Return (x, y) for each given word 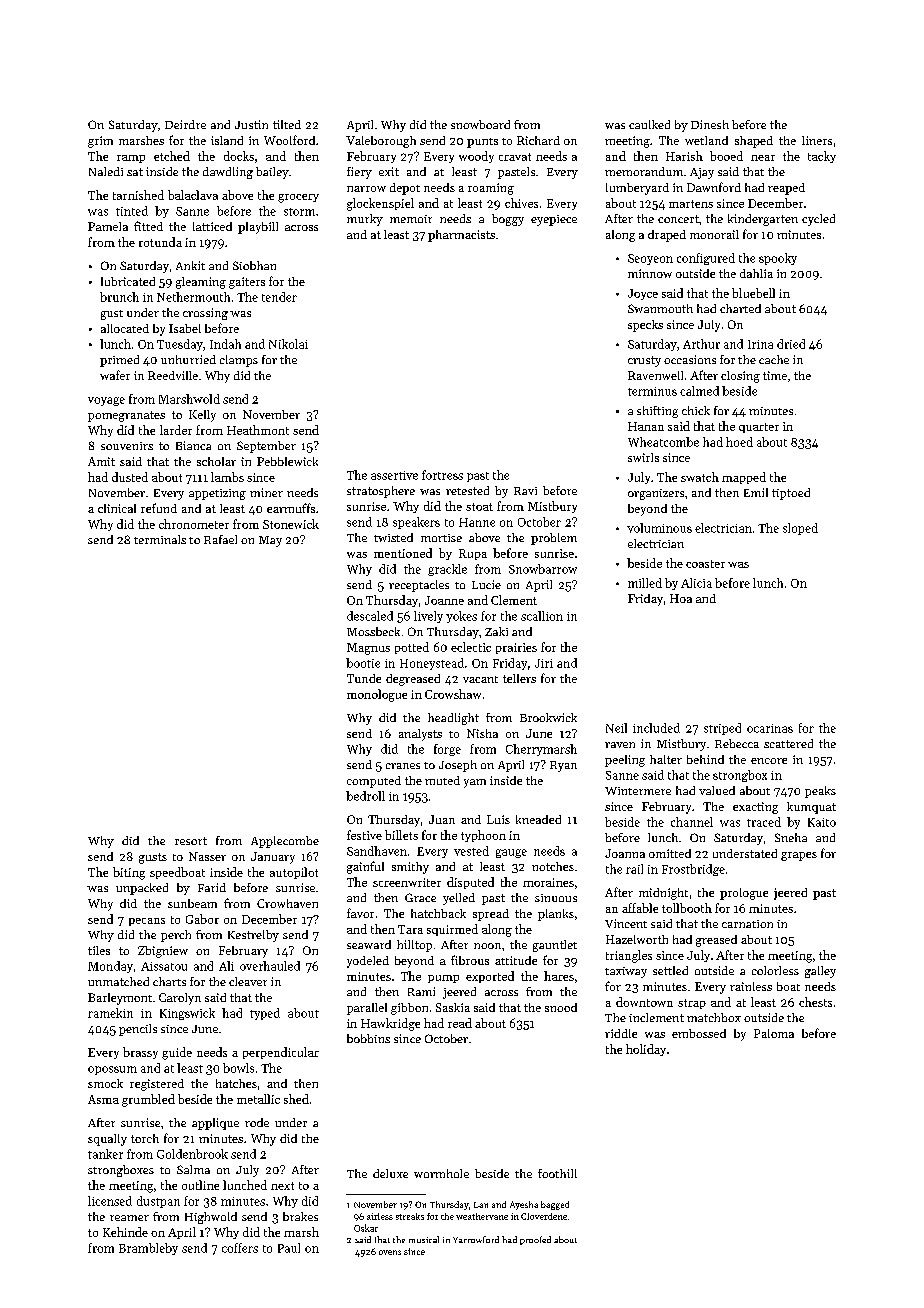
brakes (300, 1216)
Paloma (774, 1033)
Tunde (364, 678)
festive (364, 835)
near (763, 158)
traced (764, 822)
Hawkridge (390, 1024)
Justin (251, 124)
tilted (287, 124)
